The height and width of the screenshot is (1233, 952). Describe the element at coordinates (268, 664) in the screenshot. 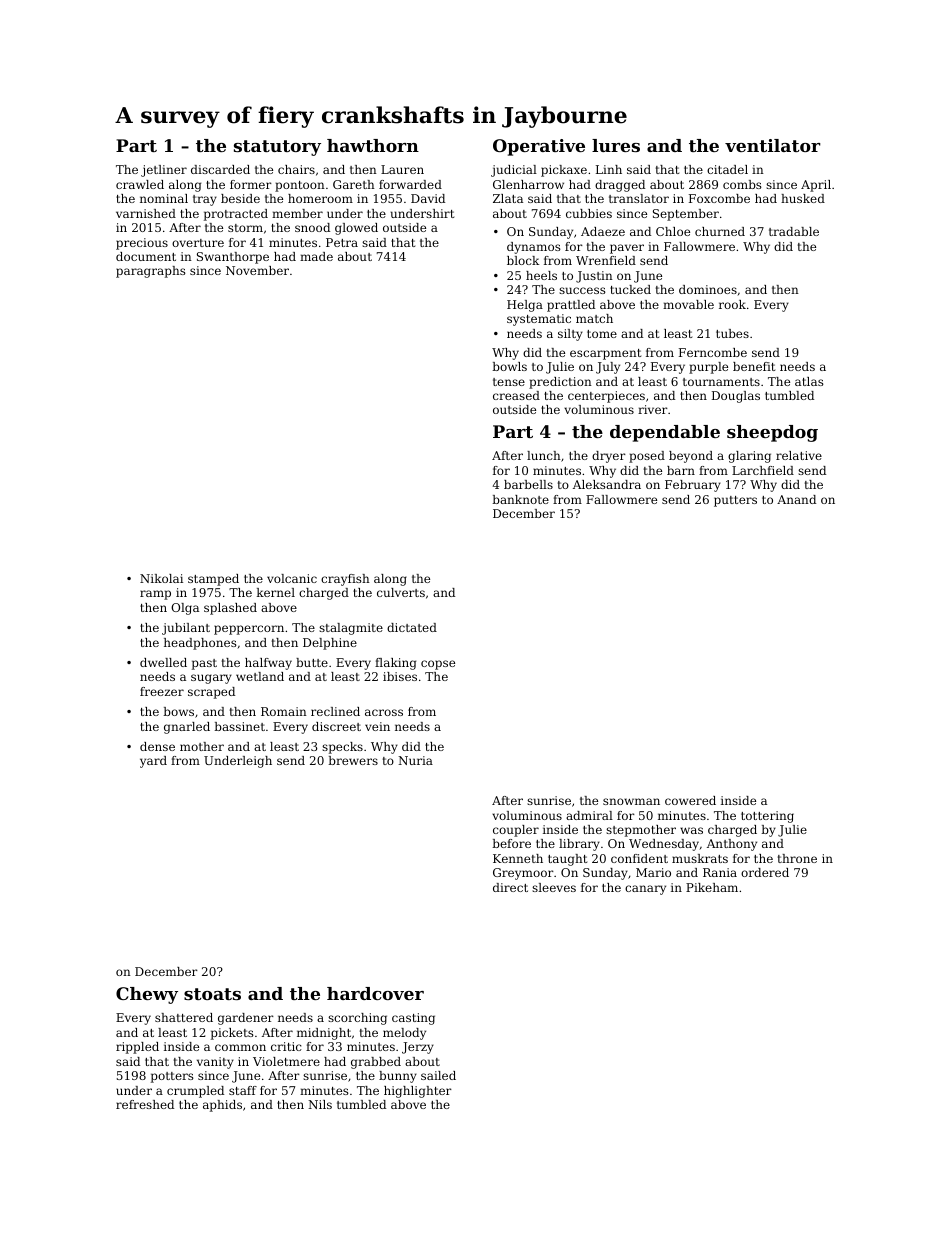

I see `halfway` at that location.
